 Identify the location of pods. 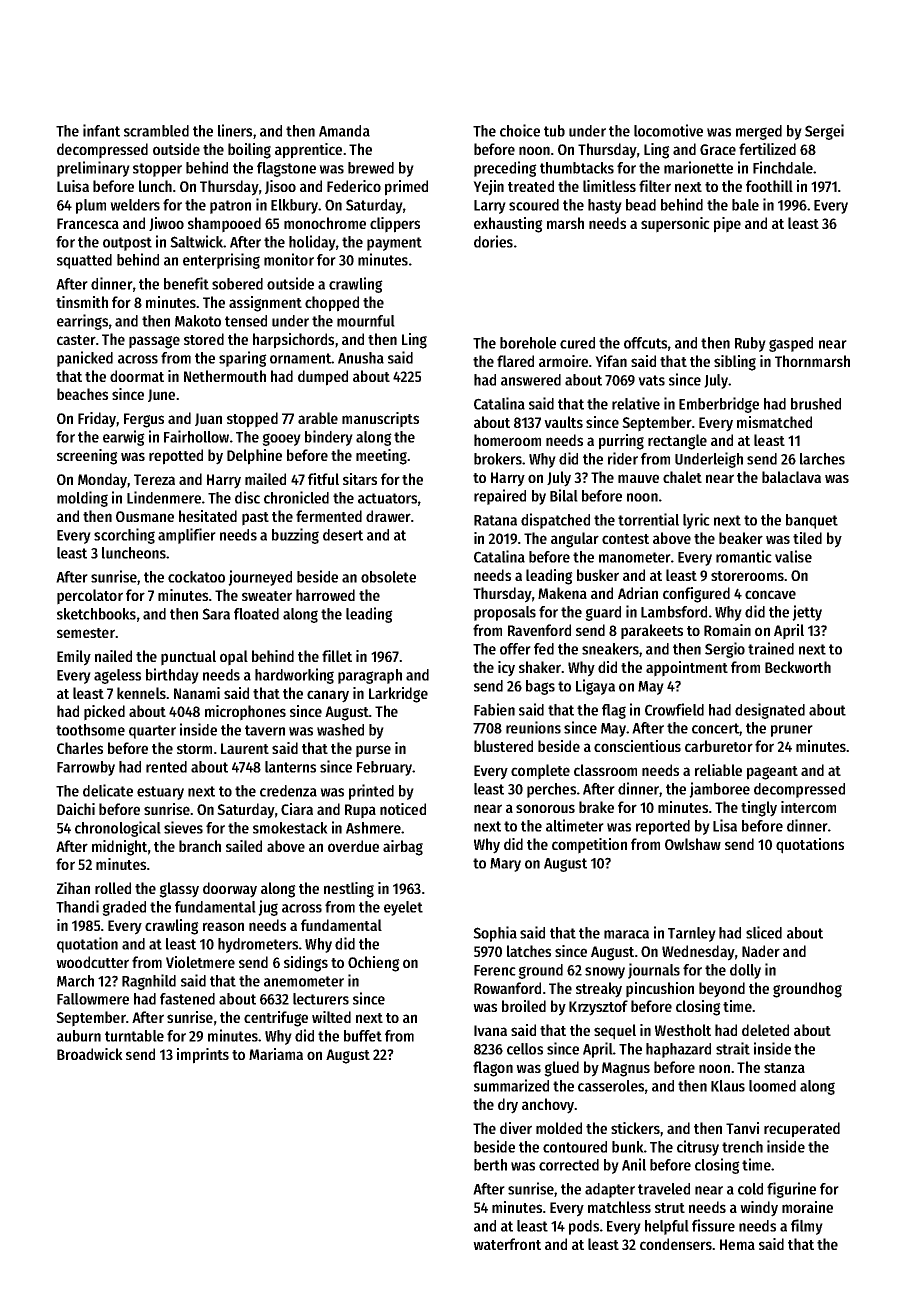
(584, 1227).
